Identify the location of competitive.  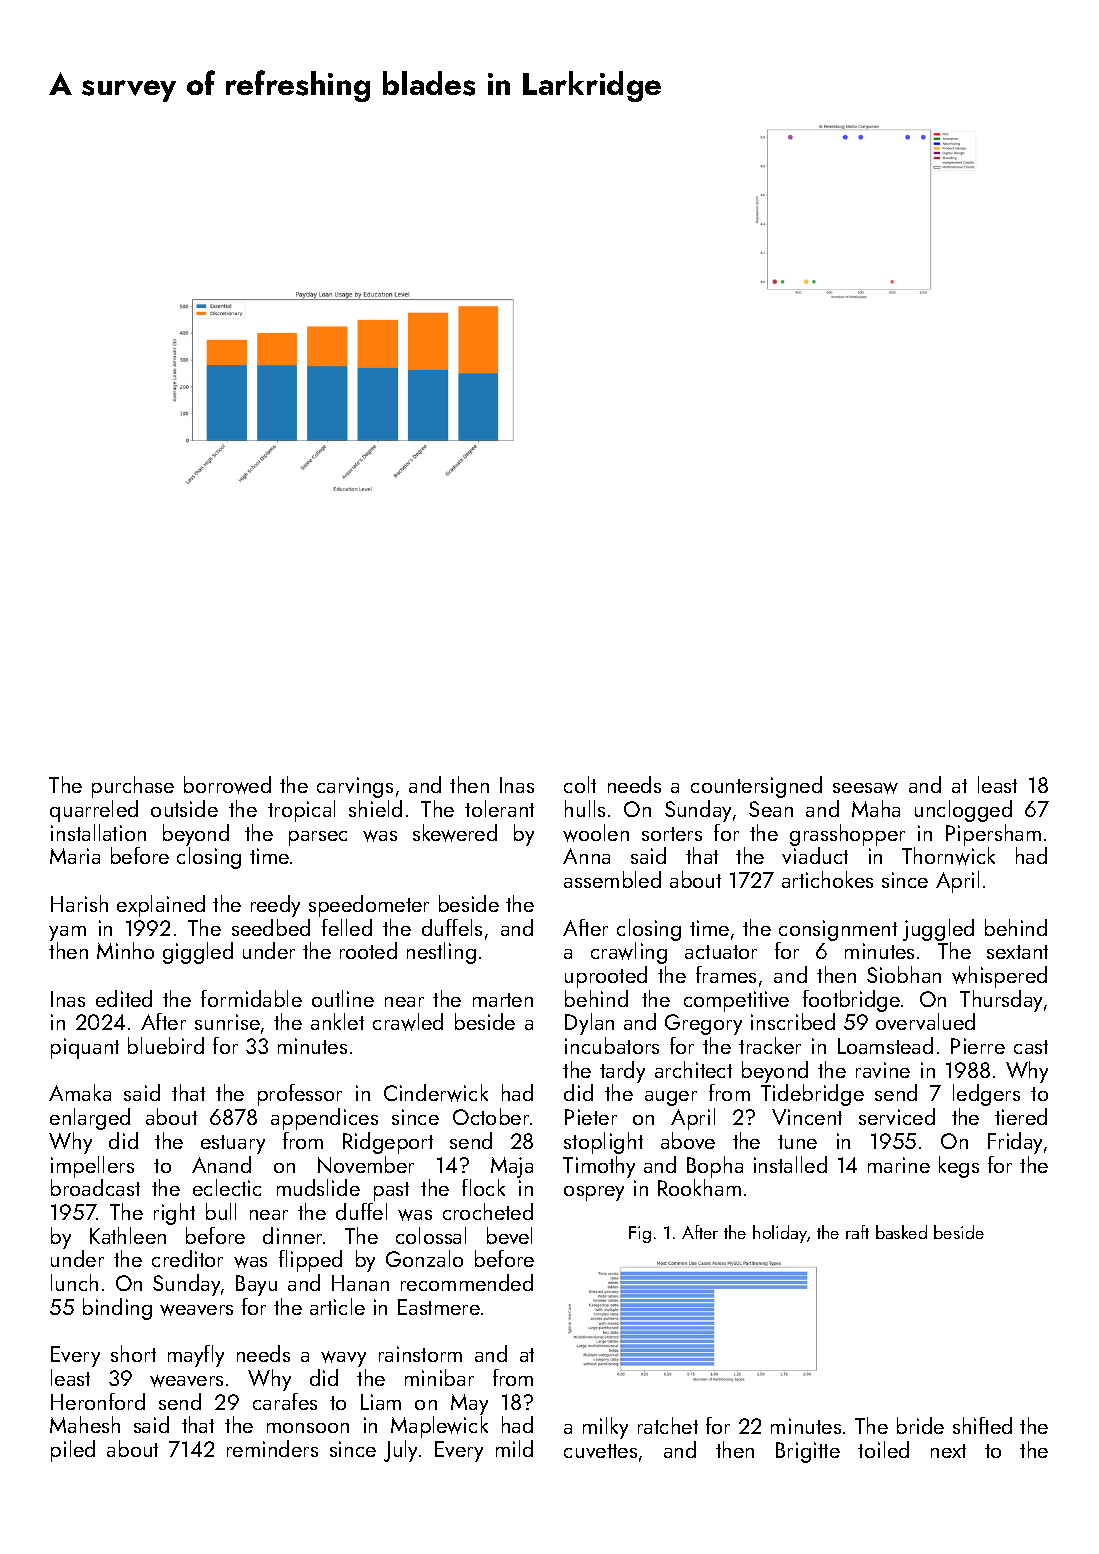
(736, 1001).
